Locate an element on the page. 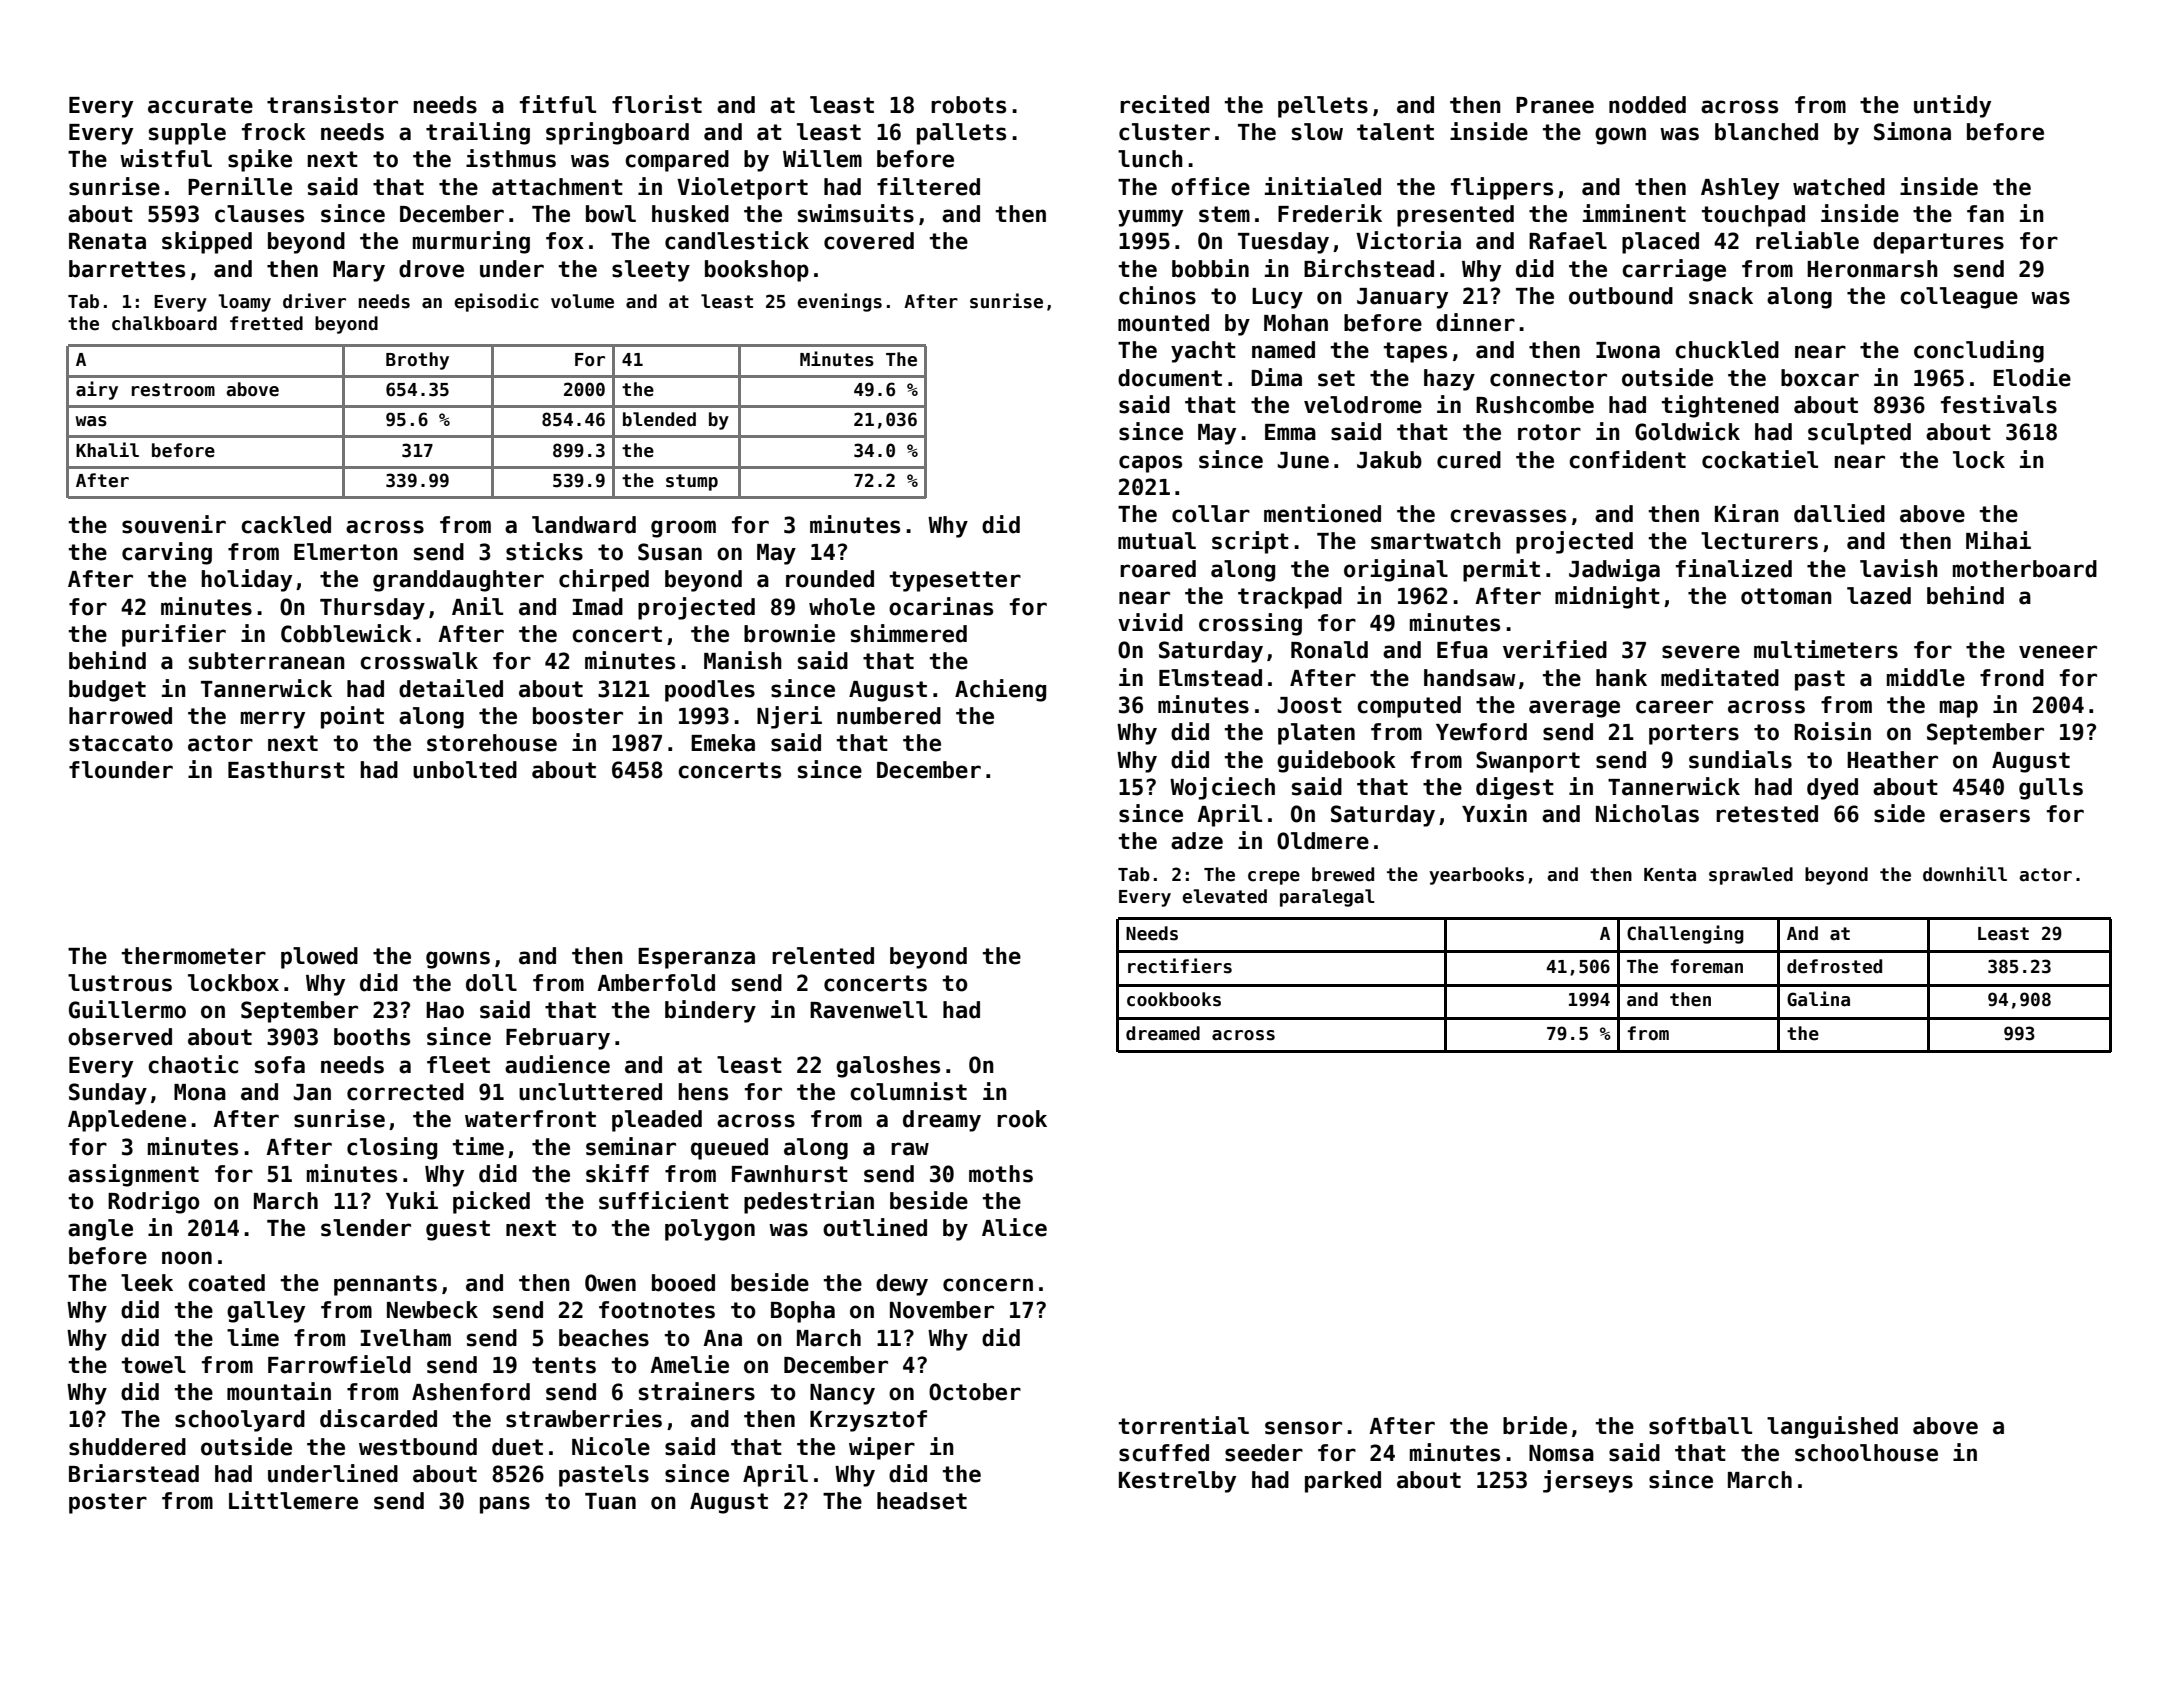  nodded is located at coordinates (1647, 105).
